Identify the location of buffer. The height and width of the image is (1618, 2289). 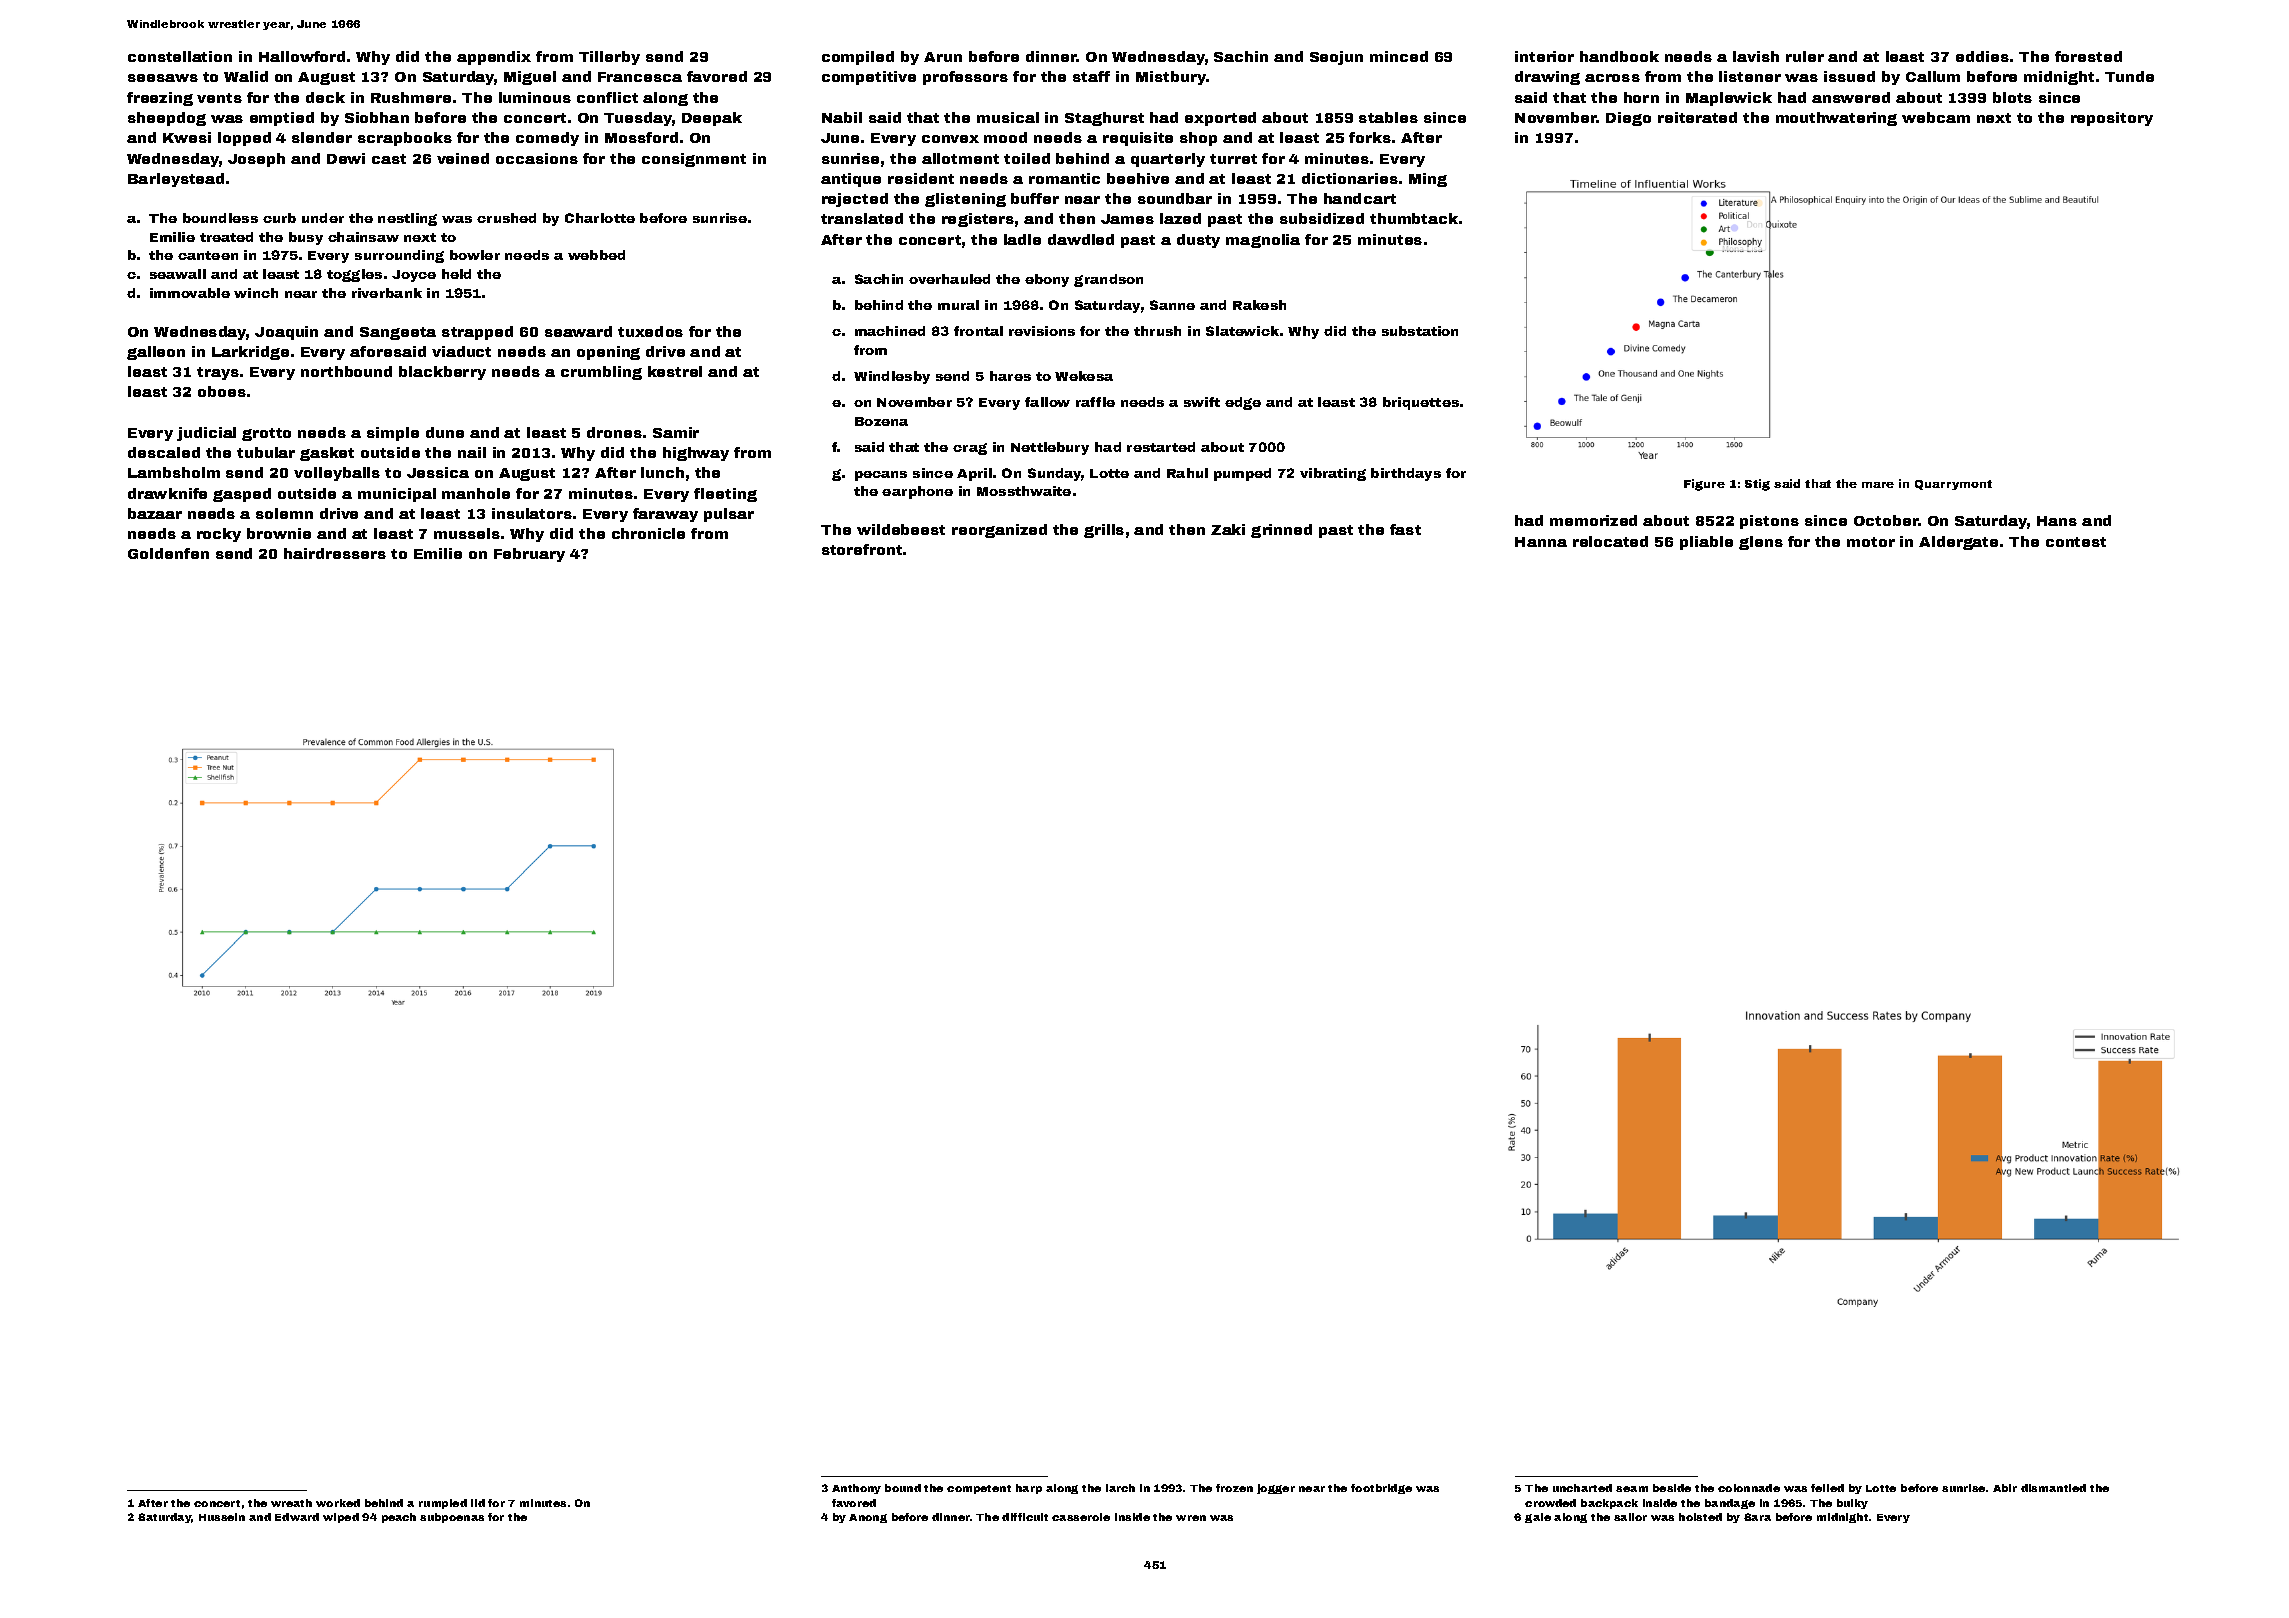
(1035, 198).
